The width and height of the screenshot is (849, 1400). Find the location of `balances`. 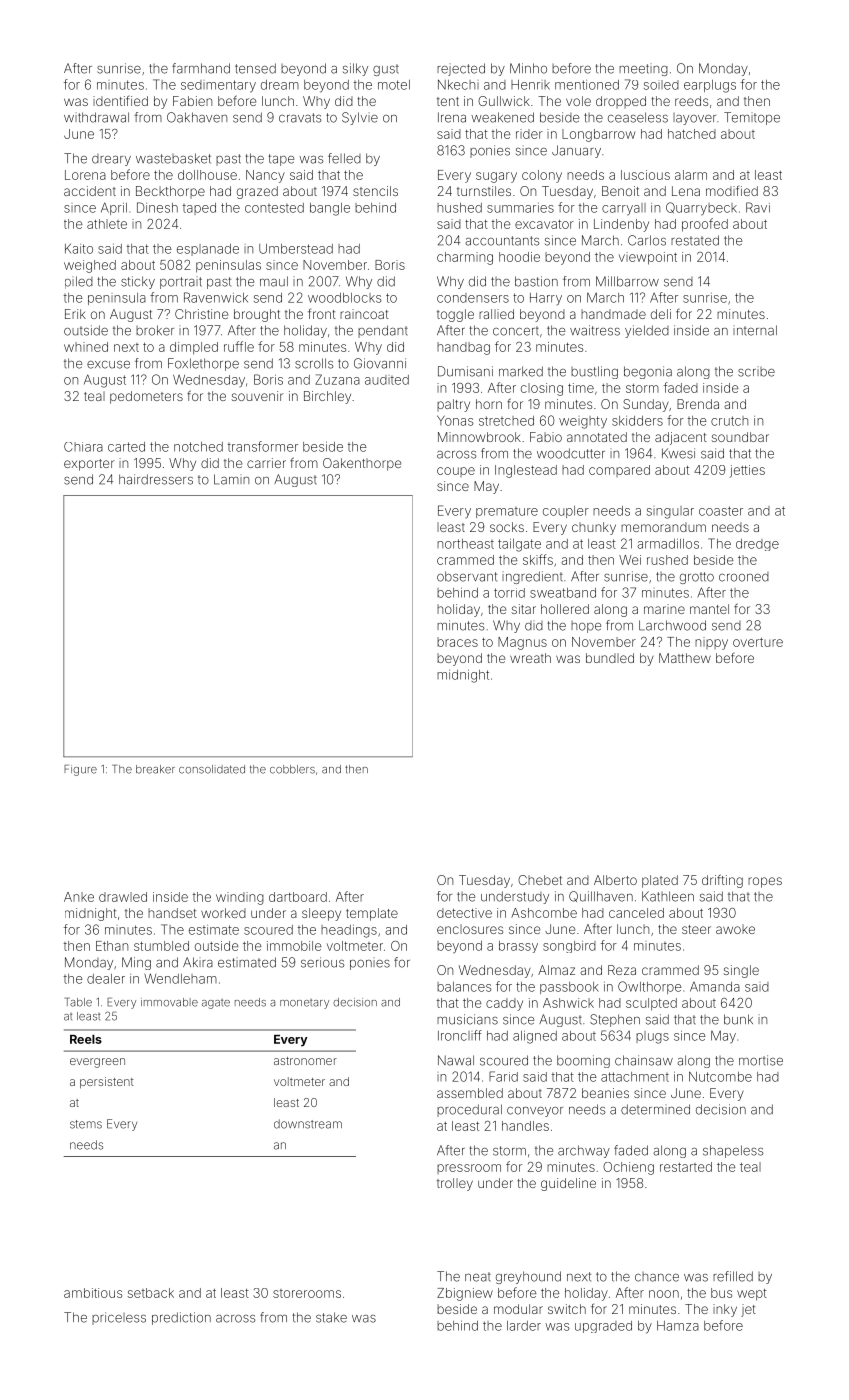

balances is located at coordinates (464, 987).
